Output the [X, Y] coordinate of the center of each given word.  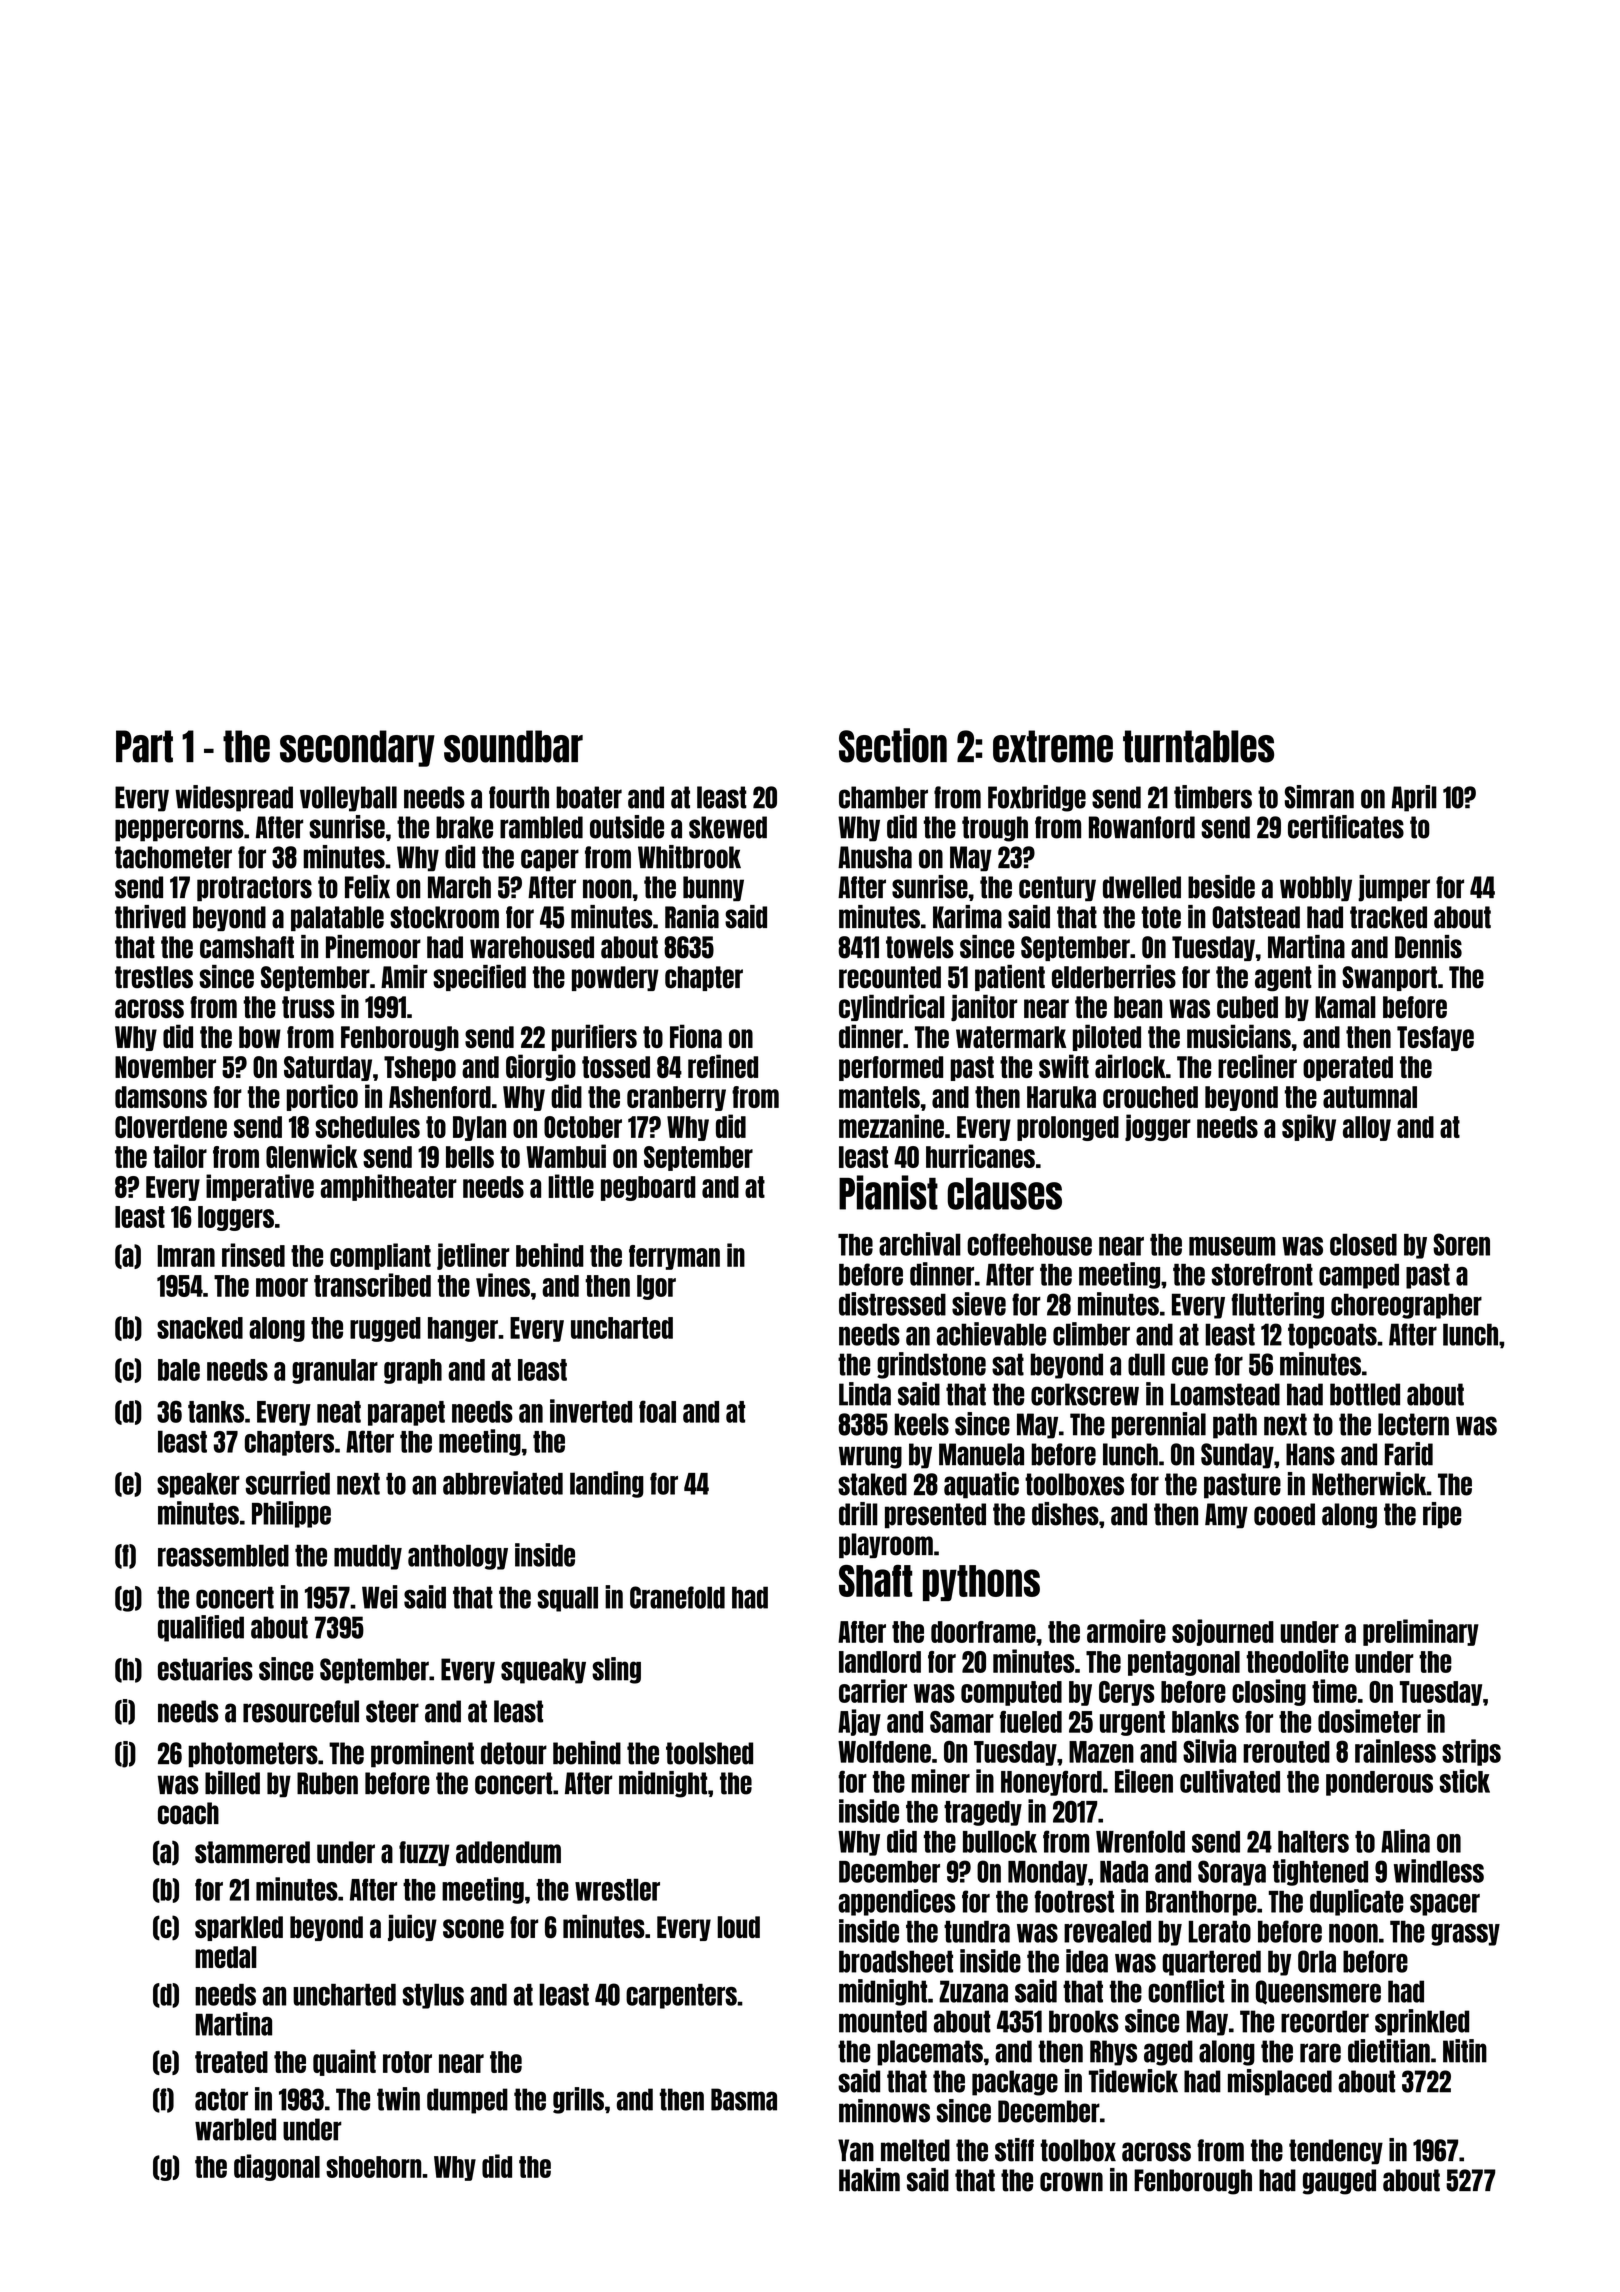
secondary [357, 748]
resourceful [301, 1711]
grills [578, 2100]
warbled [235, 2129]
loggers [236, 1218]
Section [893, 745]
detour [514, 1753]
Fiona [696, 1036]
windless [1439, 1871]
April [1414, 798]
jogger [1158, 1127]
